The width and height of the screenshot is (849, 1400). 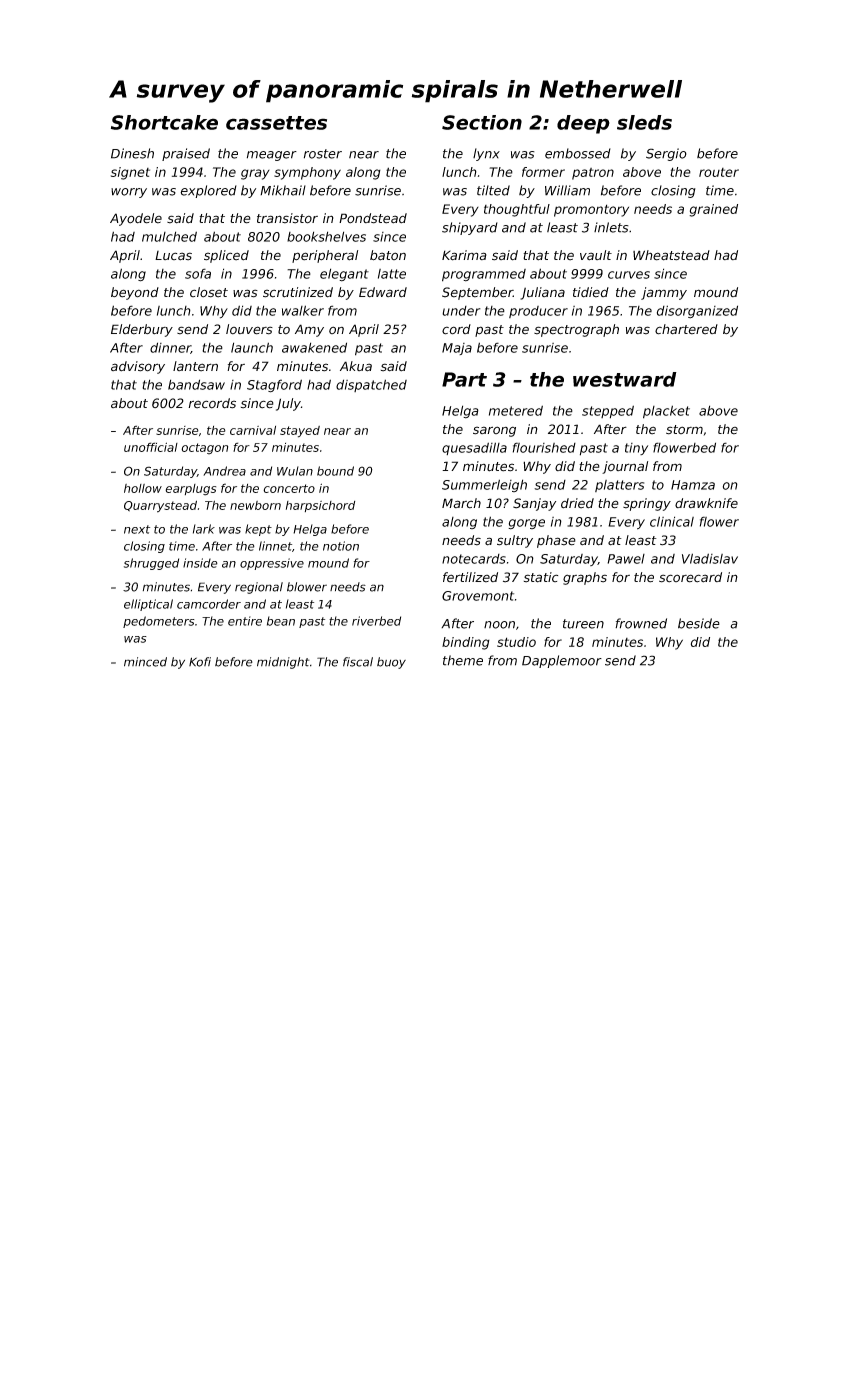 I want to click on inlets, so click(x=611, y=227).
